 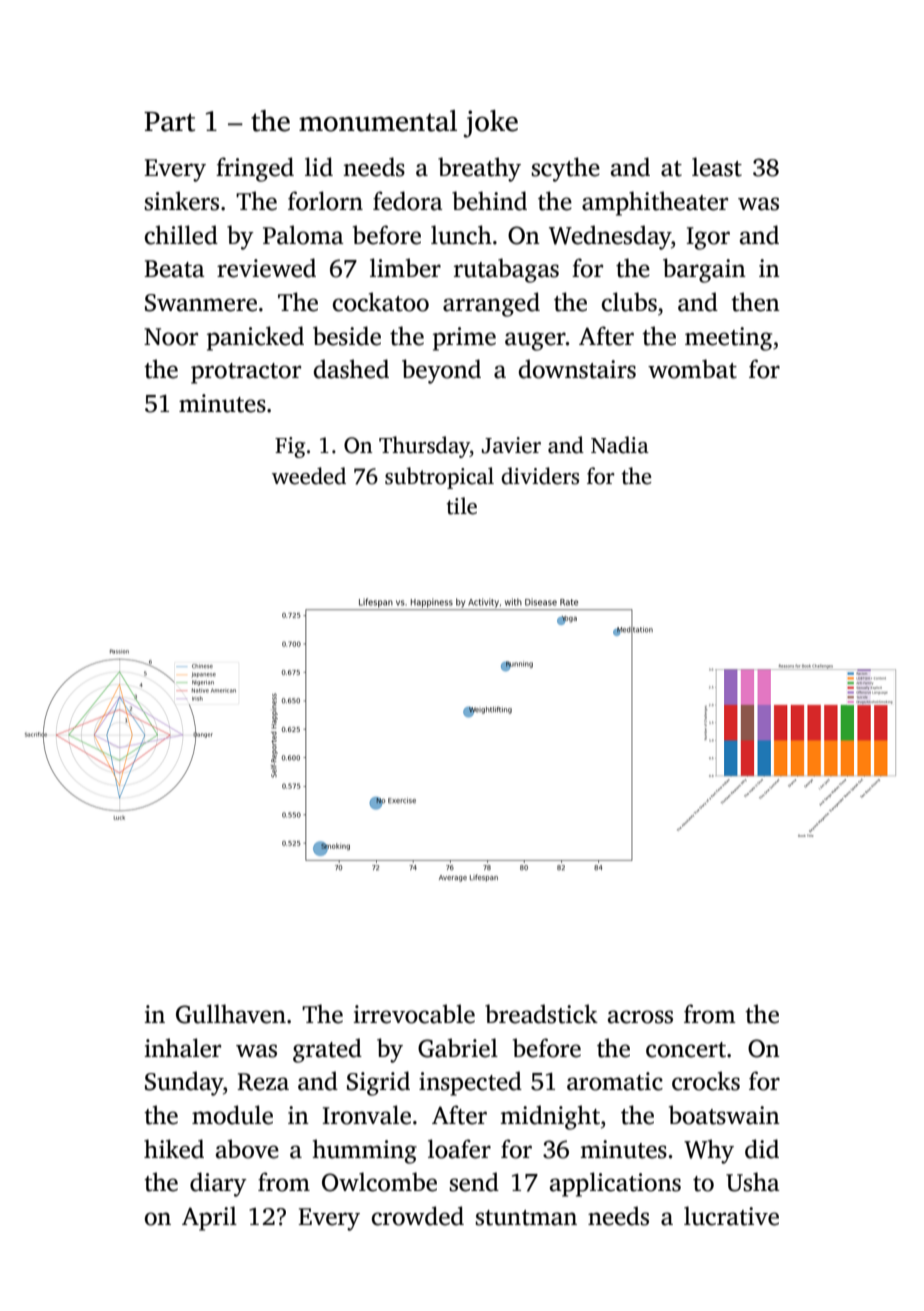 What do you see at coordinates (351, 369) in the document?
I see `dashed` at bounding box center [351, 369].
